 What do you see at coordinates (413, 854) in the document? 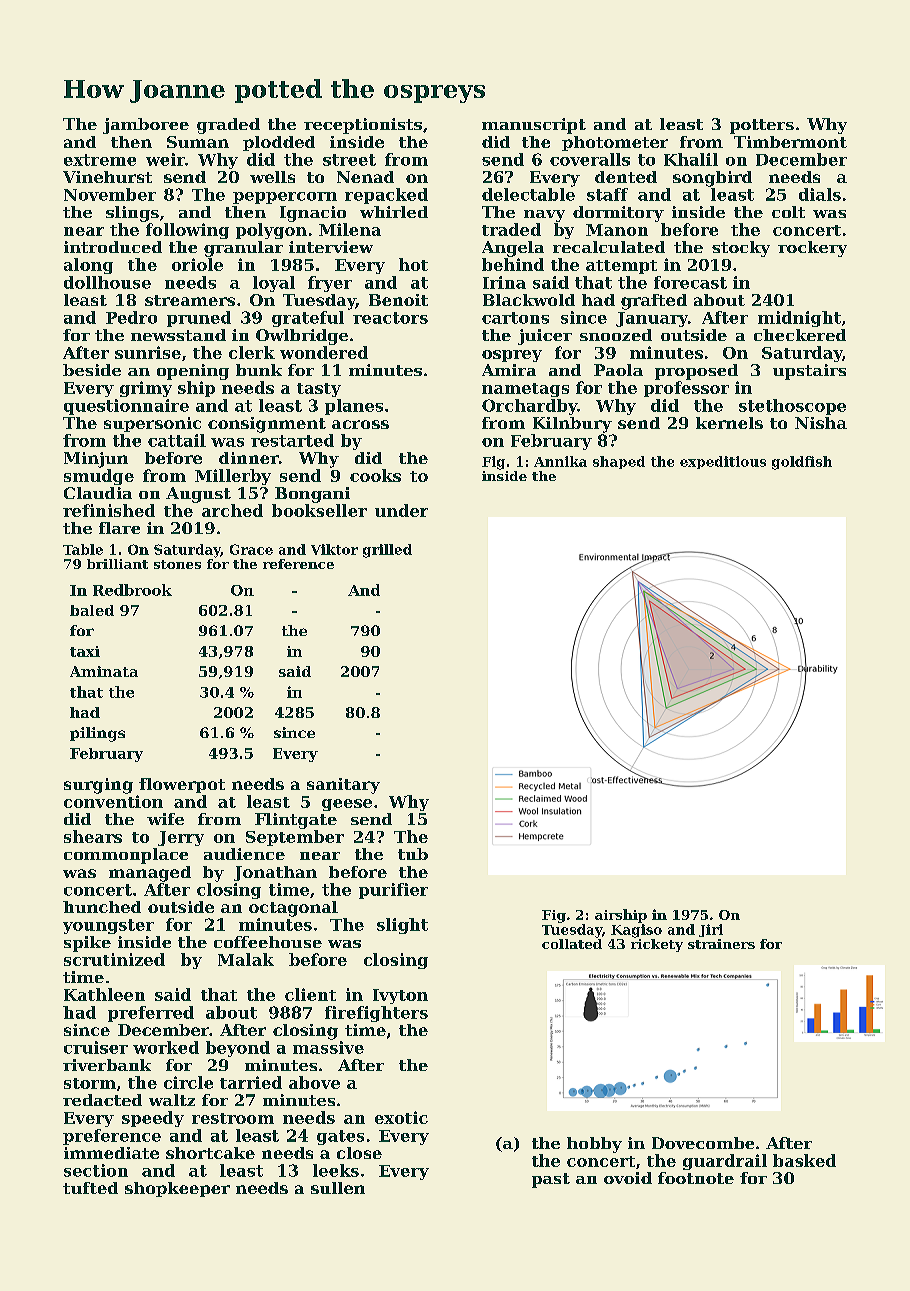
I see `tub` at bounding box center [413, 854].
